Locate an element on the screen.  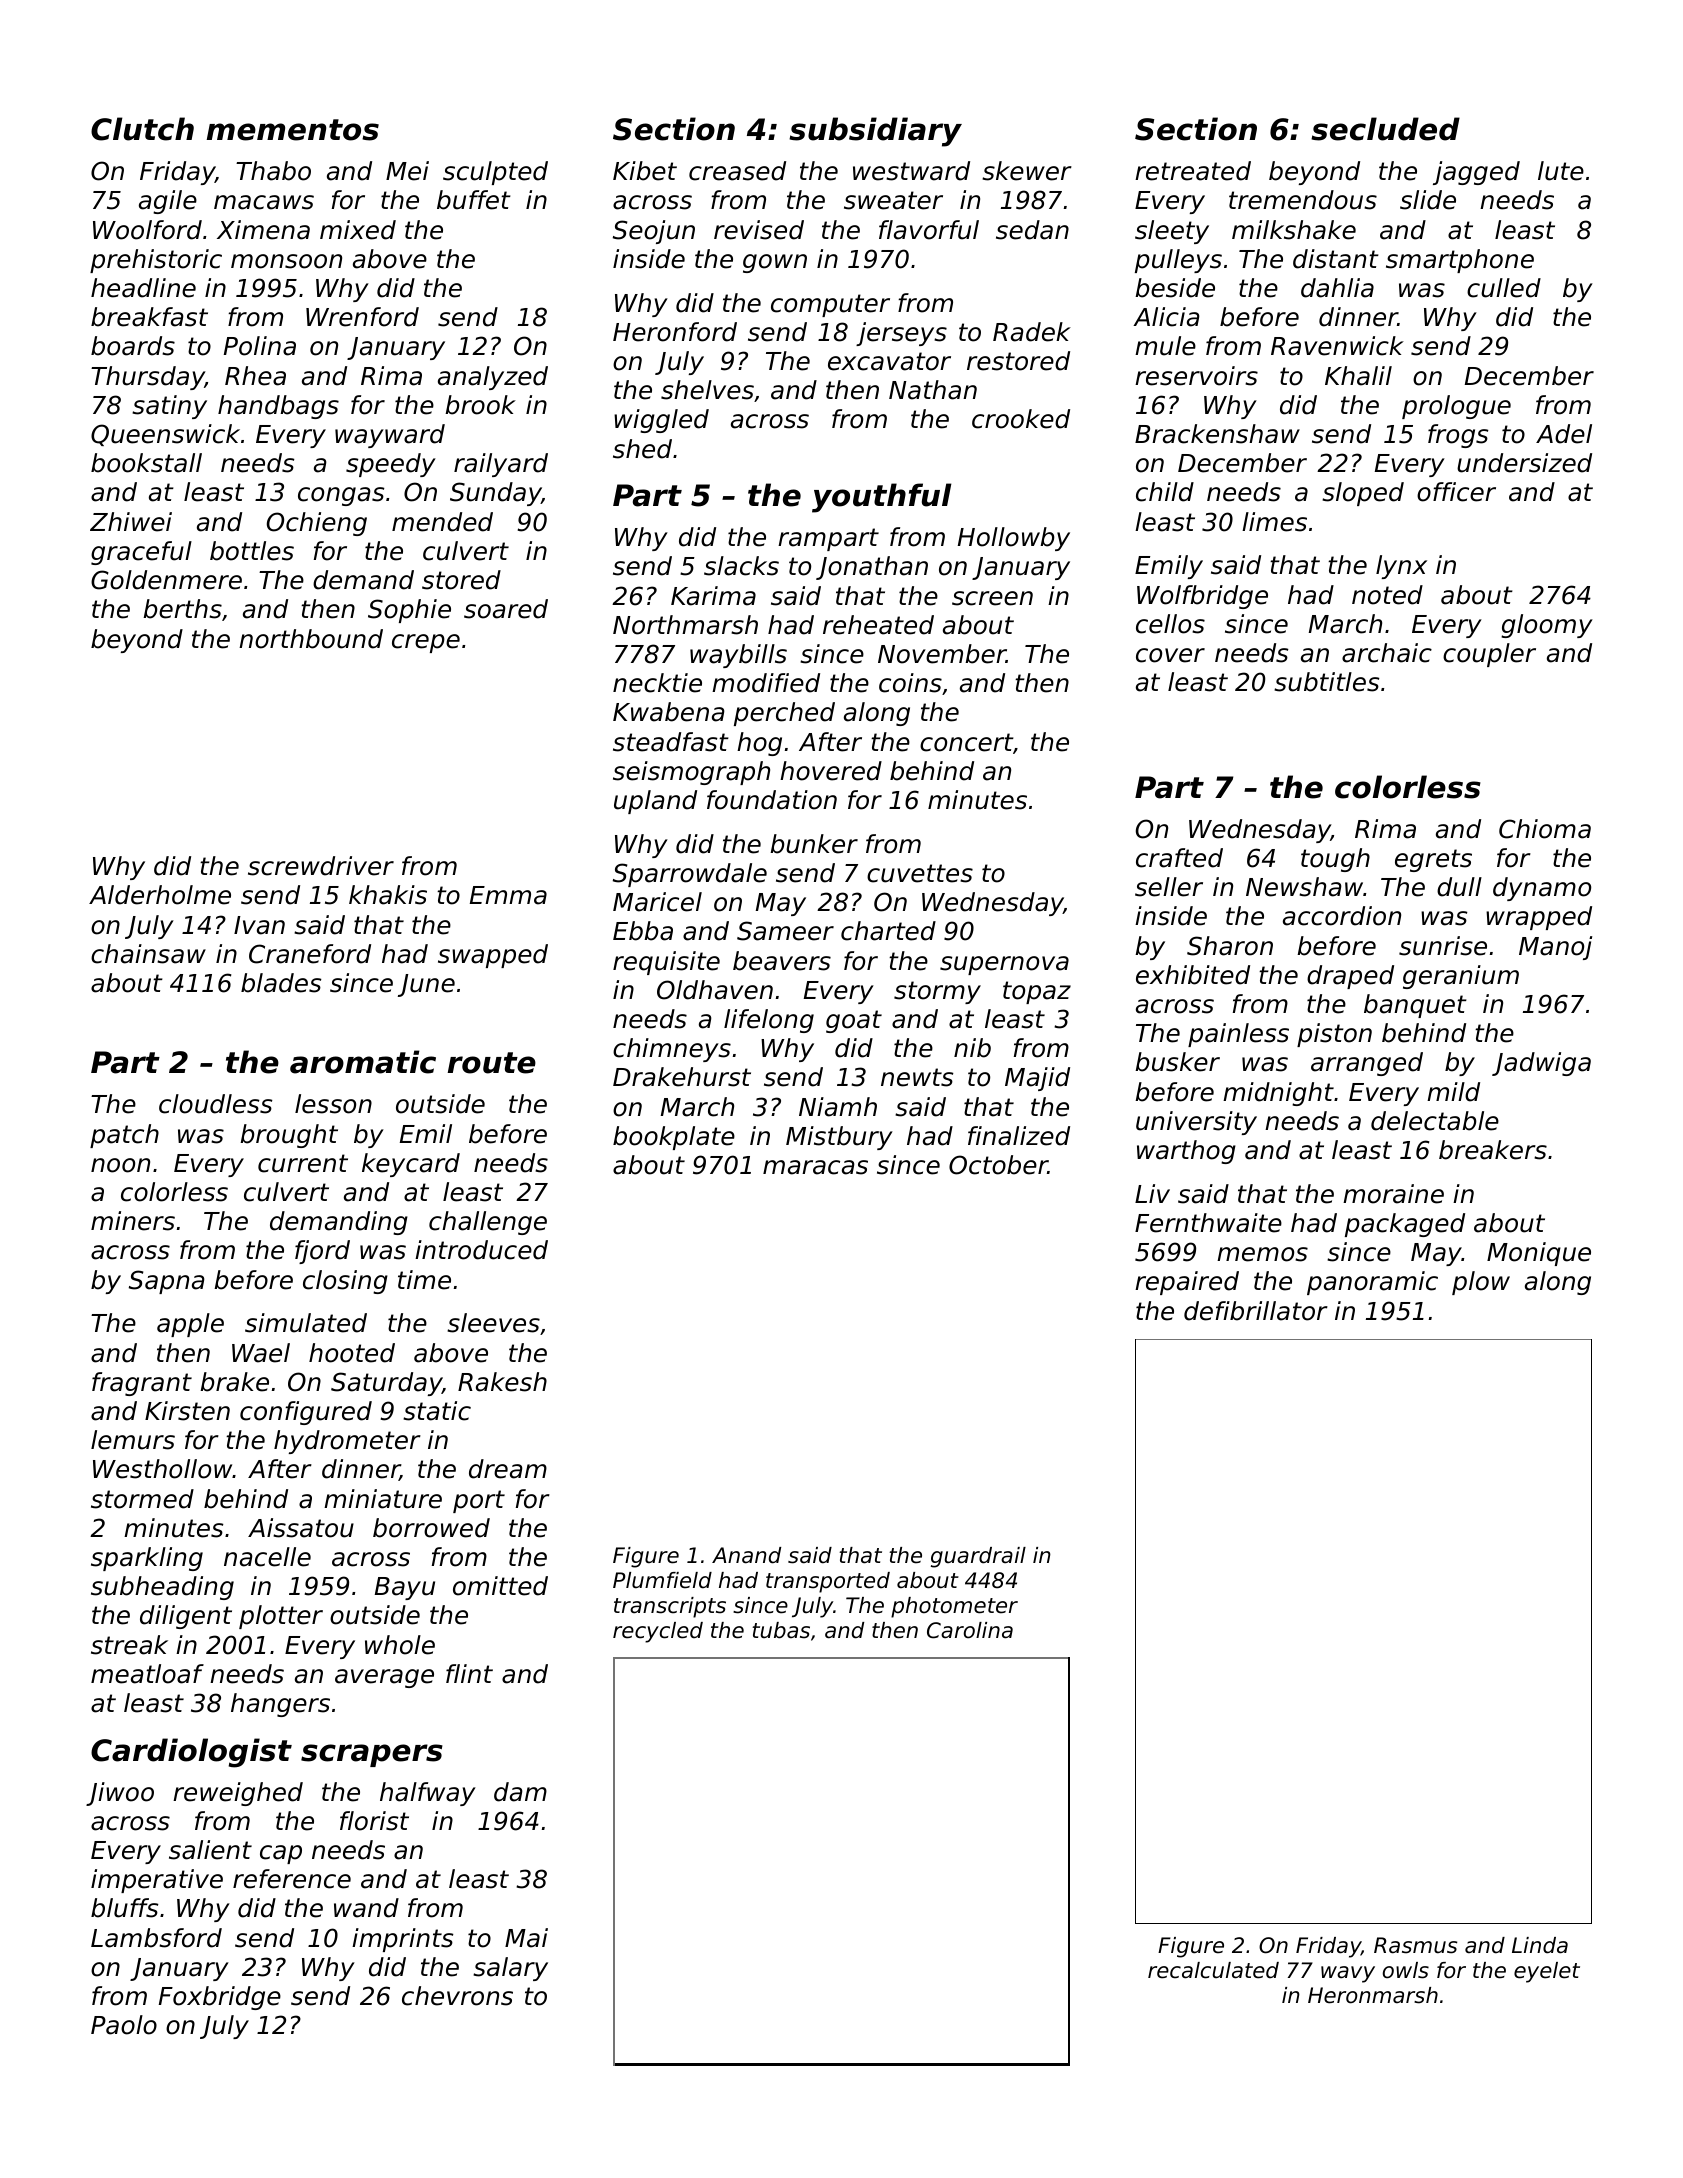
mixed is located at coordinates (358, 230).
